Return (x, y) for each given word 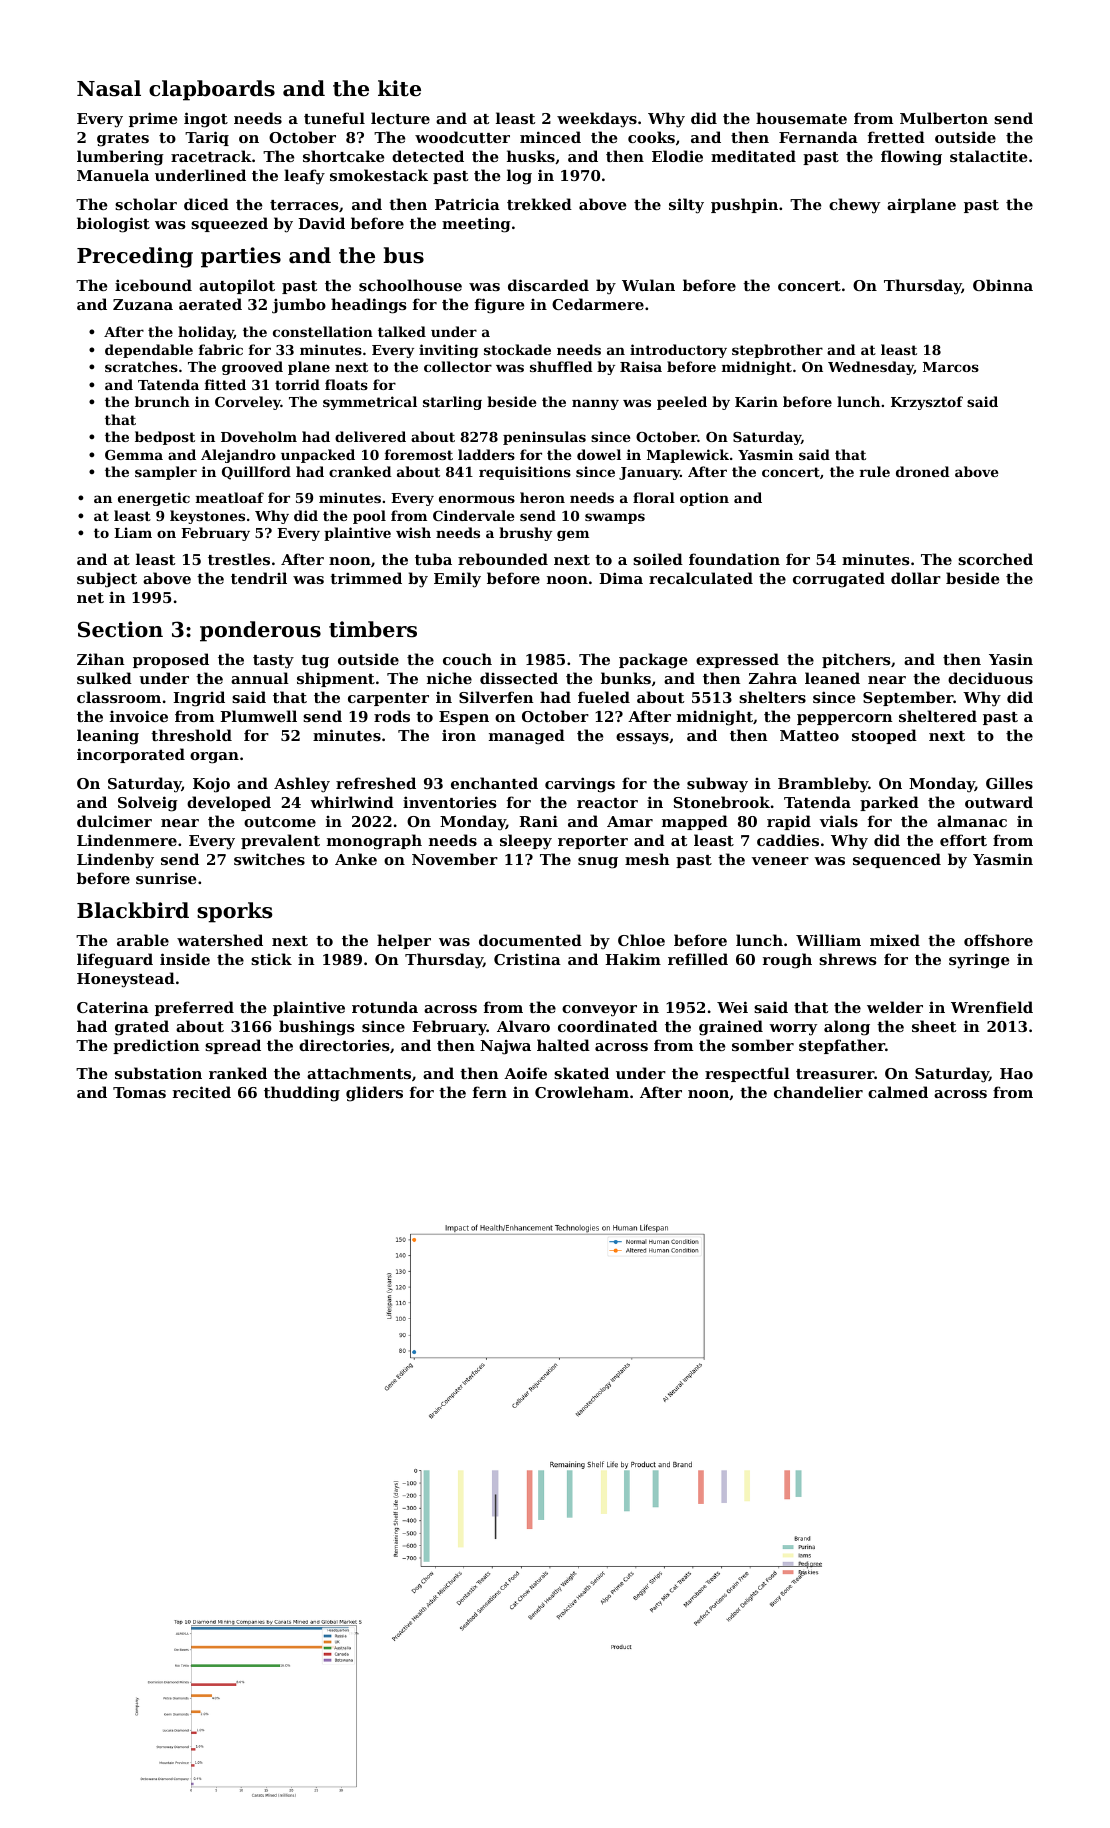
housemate (801, 118)
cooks (651, 137)
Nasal (109, 88)
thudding (302, 1094)
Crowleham (582, 1092)
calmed (898, 1092)
